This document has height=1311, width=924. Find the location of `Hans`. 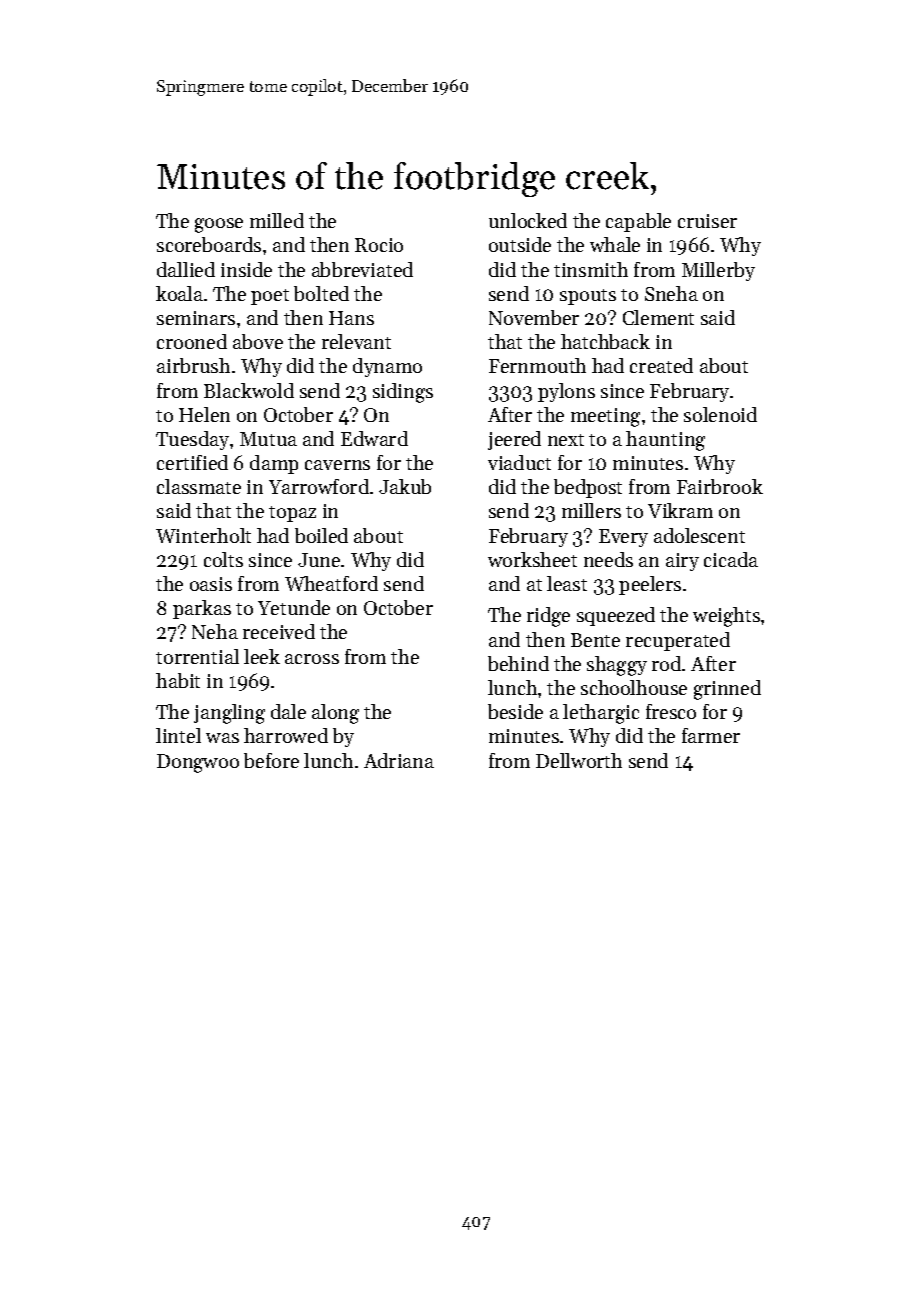

Hans is located at coordinates (351, 318).
